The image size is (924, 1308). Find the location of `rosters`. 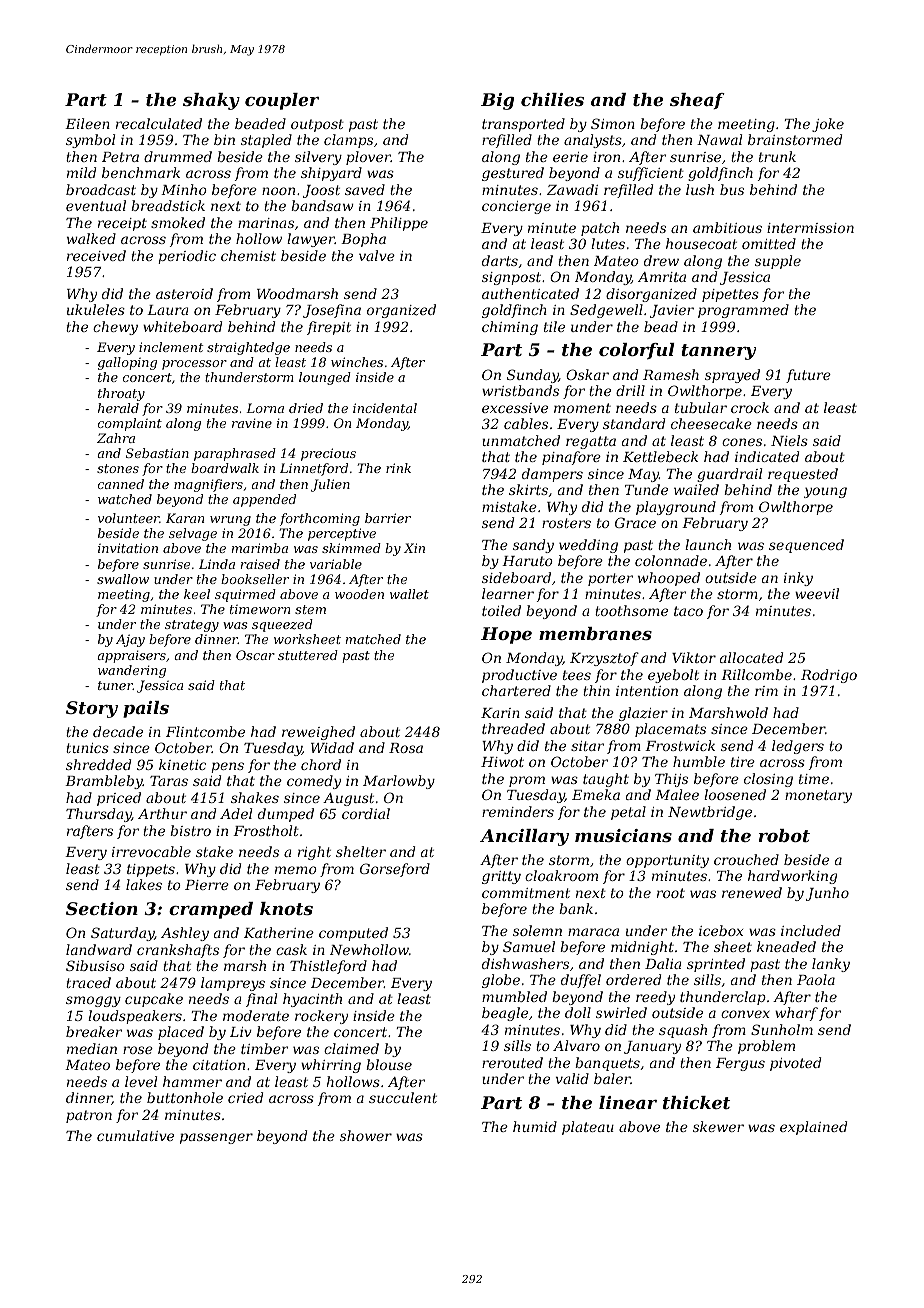

rosters is located at coordinates (566, 523).
